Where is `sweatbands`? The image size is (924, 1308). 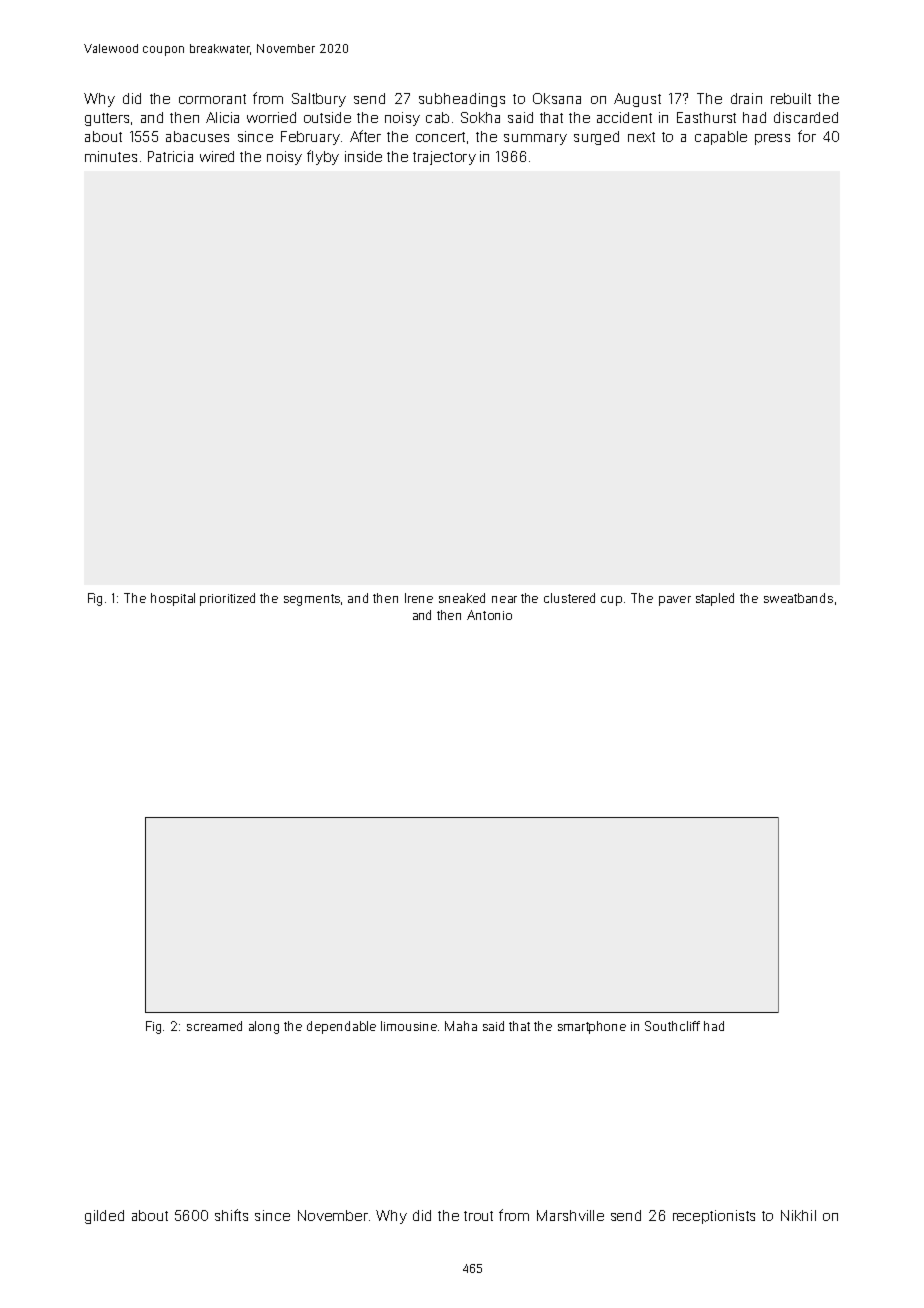 sweatbands is located at coordinates (798, 598).
